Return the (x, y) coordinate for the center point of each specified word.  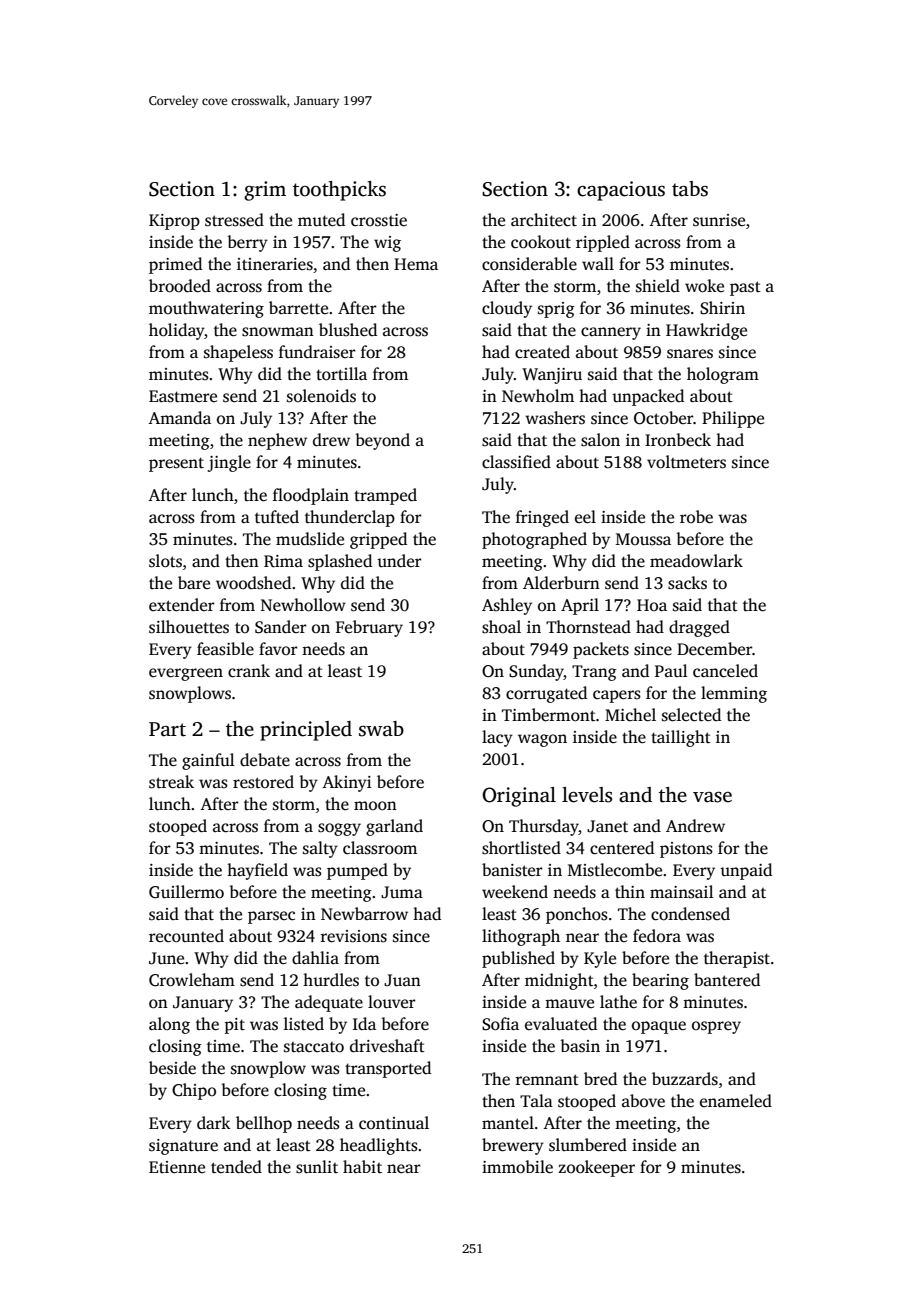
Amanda (179, 417)
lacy (497, 738)
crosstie (379, 220)
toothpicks (339, 191)
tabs (690, 189)
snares (690, 354)
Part (167, 729)
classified (516, 462)
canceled (725, 671)
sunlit (317, 1167)
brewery (513, 1146)
